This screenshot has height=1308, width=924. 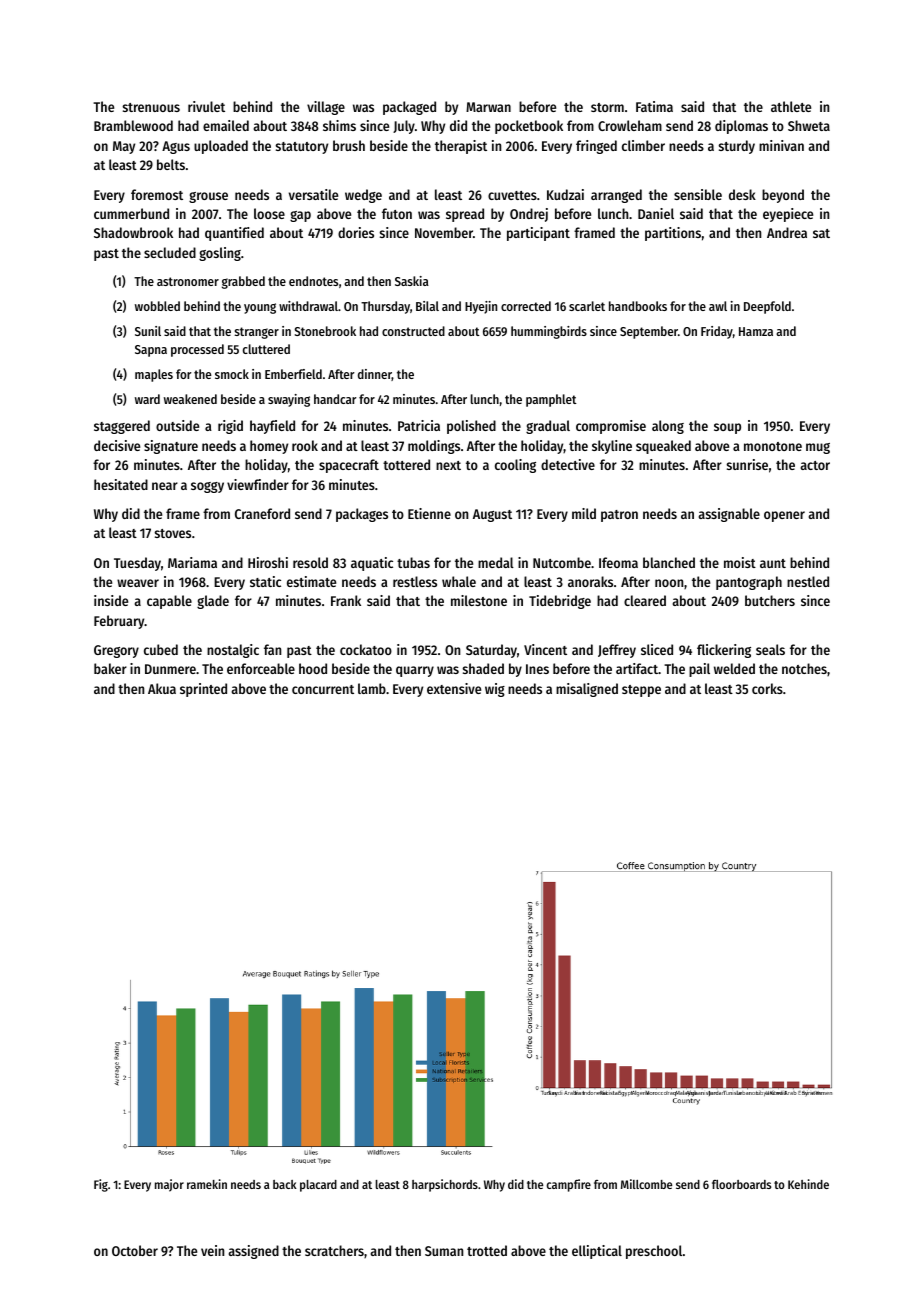 I want to click on assignable, so click(x=729, y=515).
